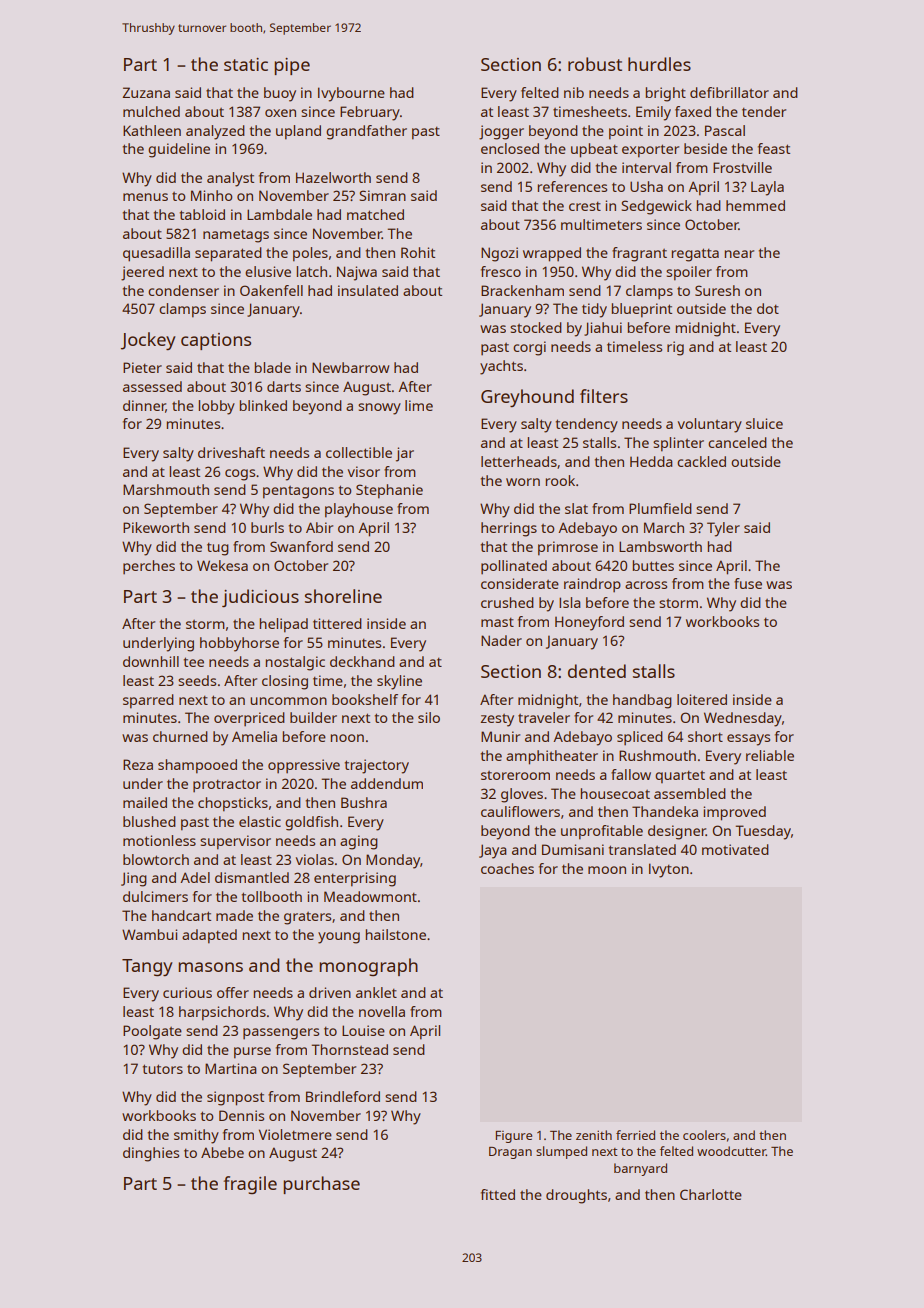  I want to click on Dragan, so click(510, 1153).
